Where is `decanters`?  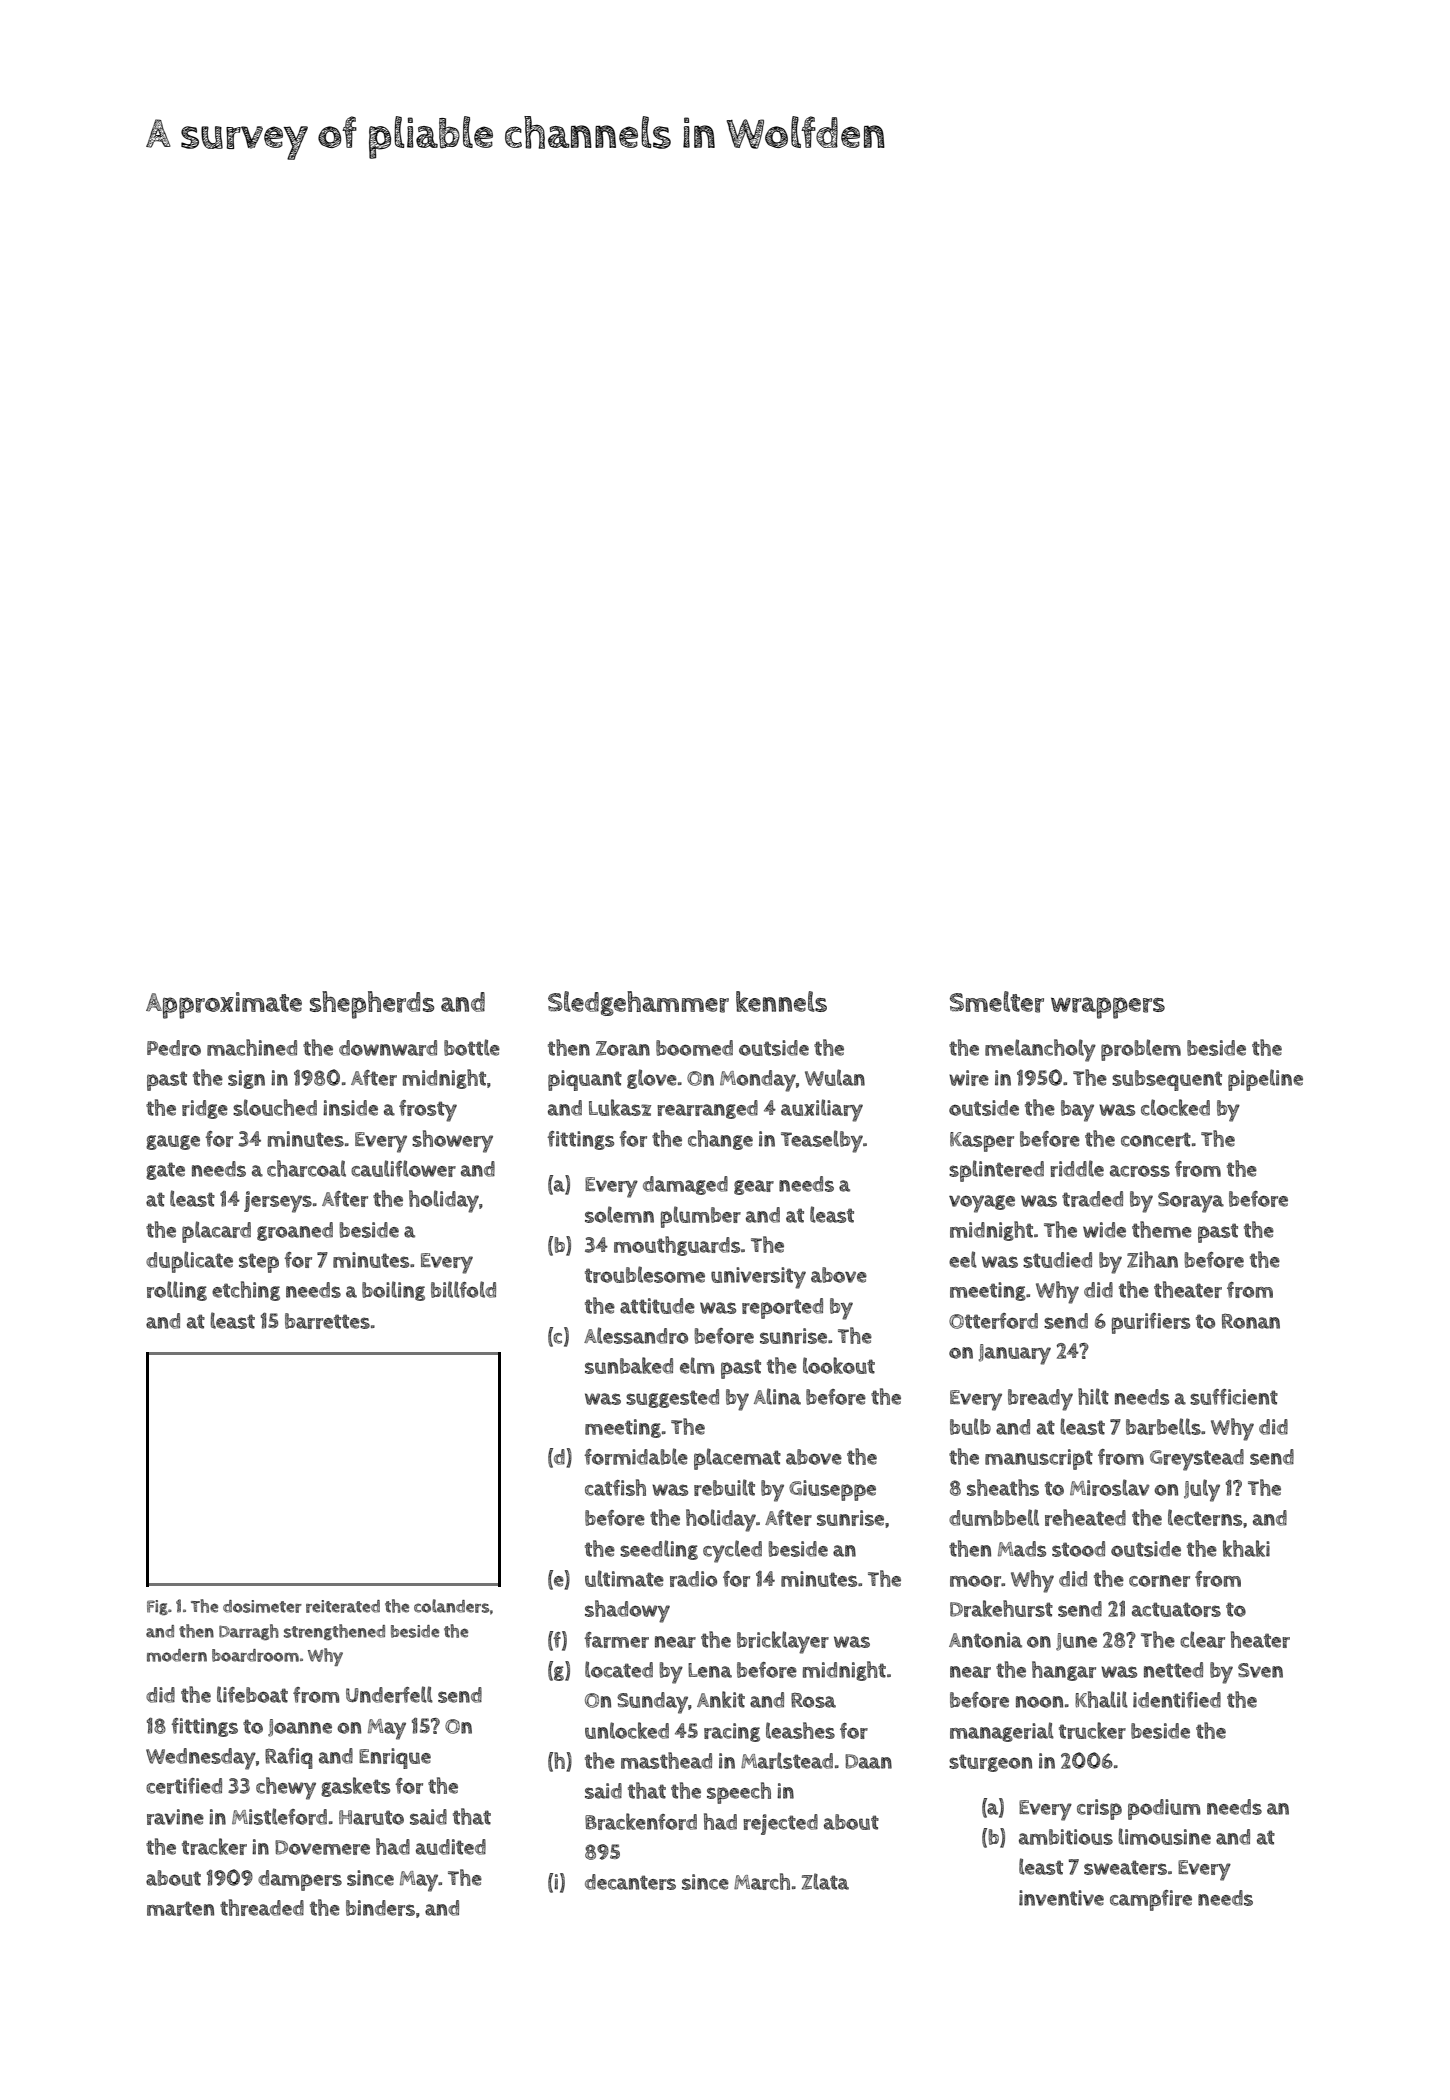 decanters is located at coordinates (630, 1882).
